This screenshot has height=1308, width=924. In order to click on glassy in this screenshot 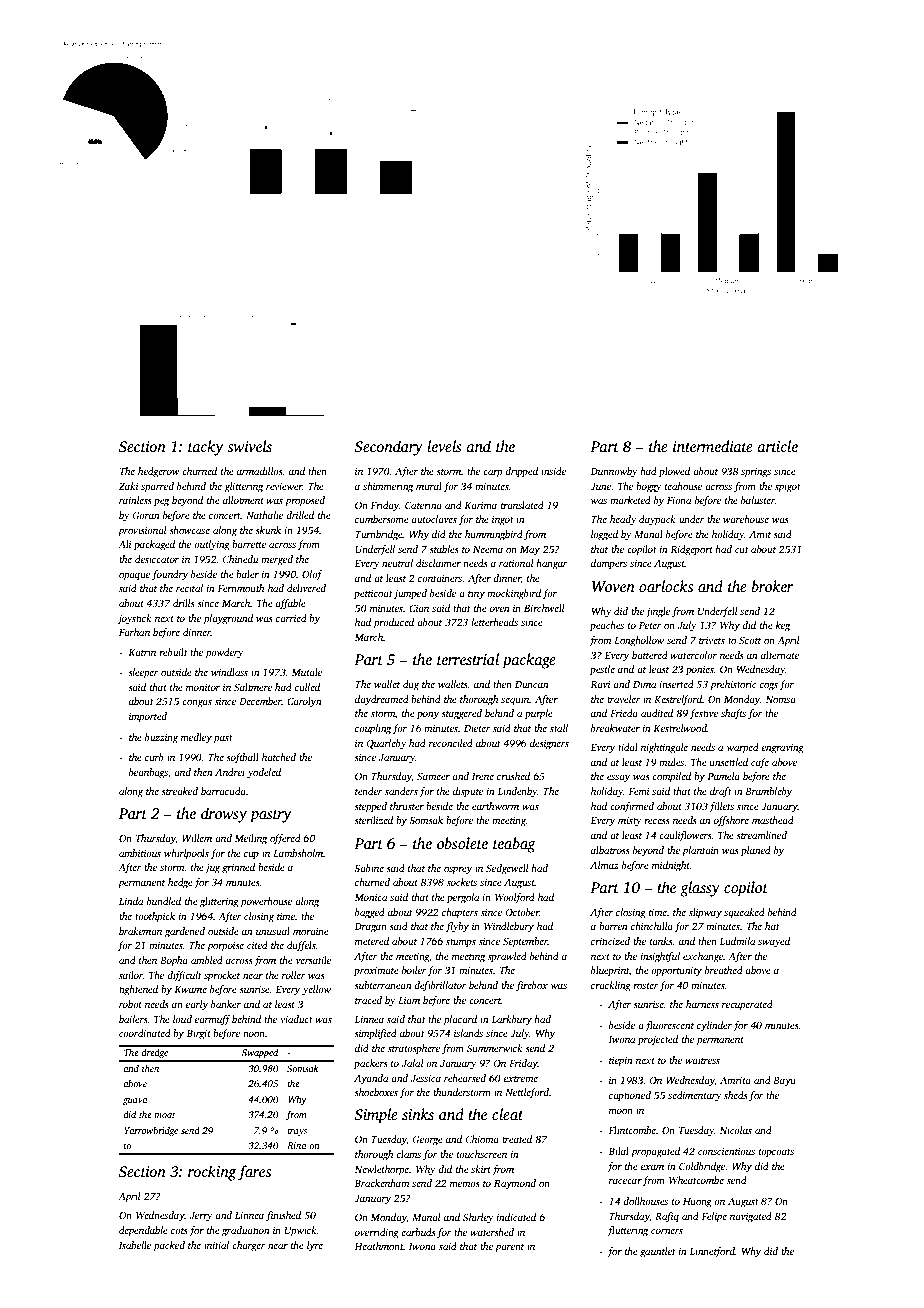, I will do `click(700, 889)`.
